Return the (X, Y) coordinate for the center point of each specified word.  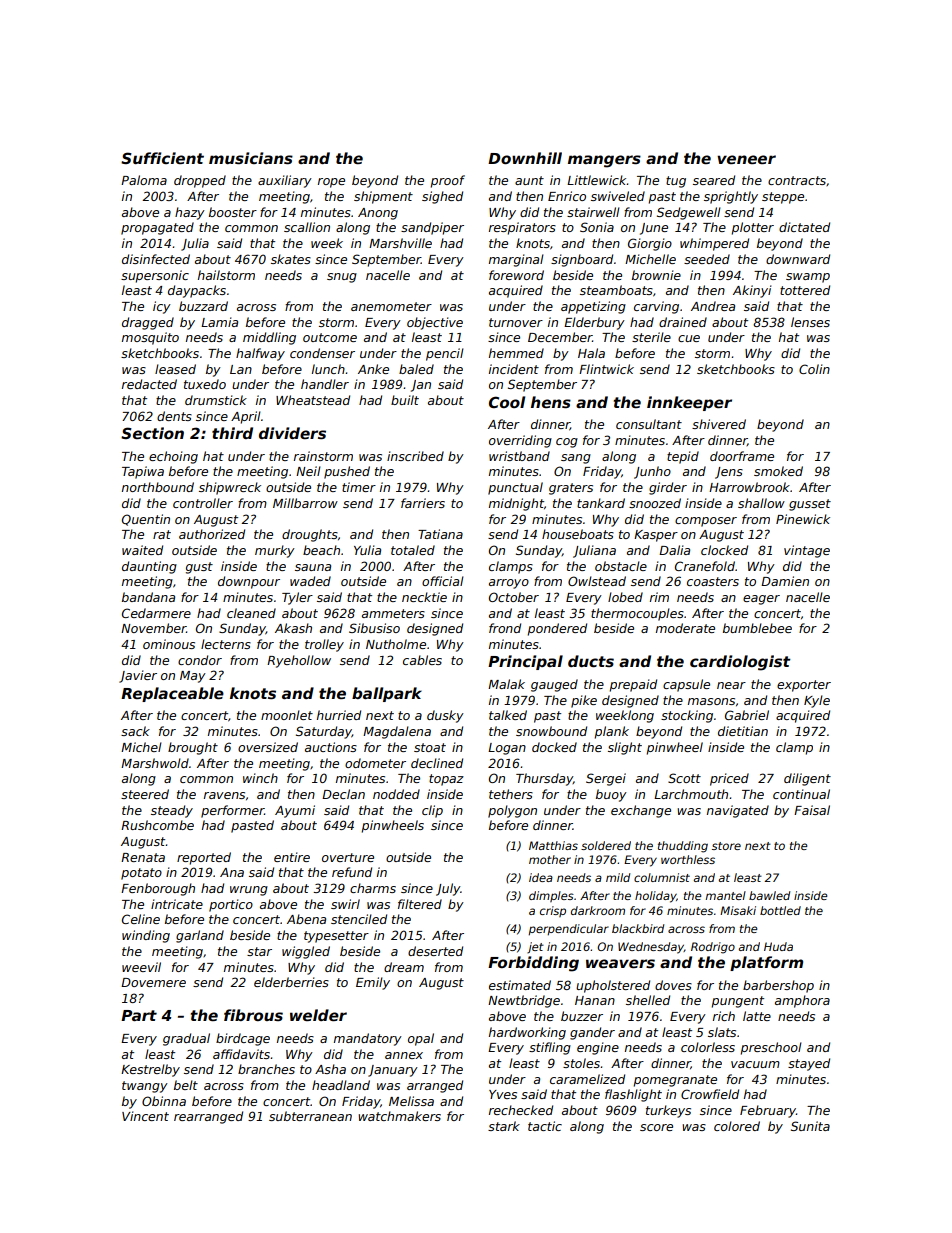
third (232, 433)
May (193, 677)
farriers (423, 503)
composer (706, 522)
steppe (783, 198)
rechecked (521, 1110)
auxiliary (285, 181)
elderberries (291, 982)
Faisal (812, 810)
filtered (420, 904)
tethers (511, 794)
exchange (641, 811)
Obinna (164, 1101)
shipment (383, 197)
